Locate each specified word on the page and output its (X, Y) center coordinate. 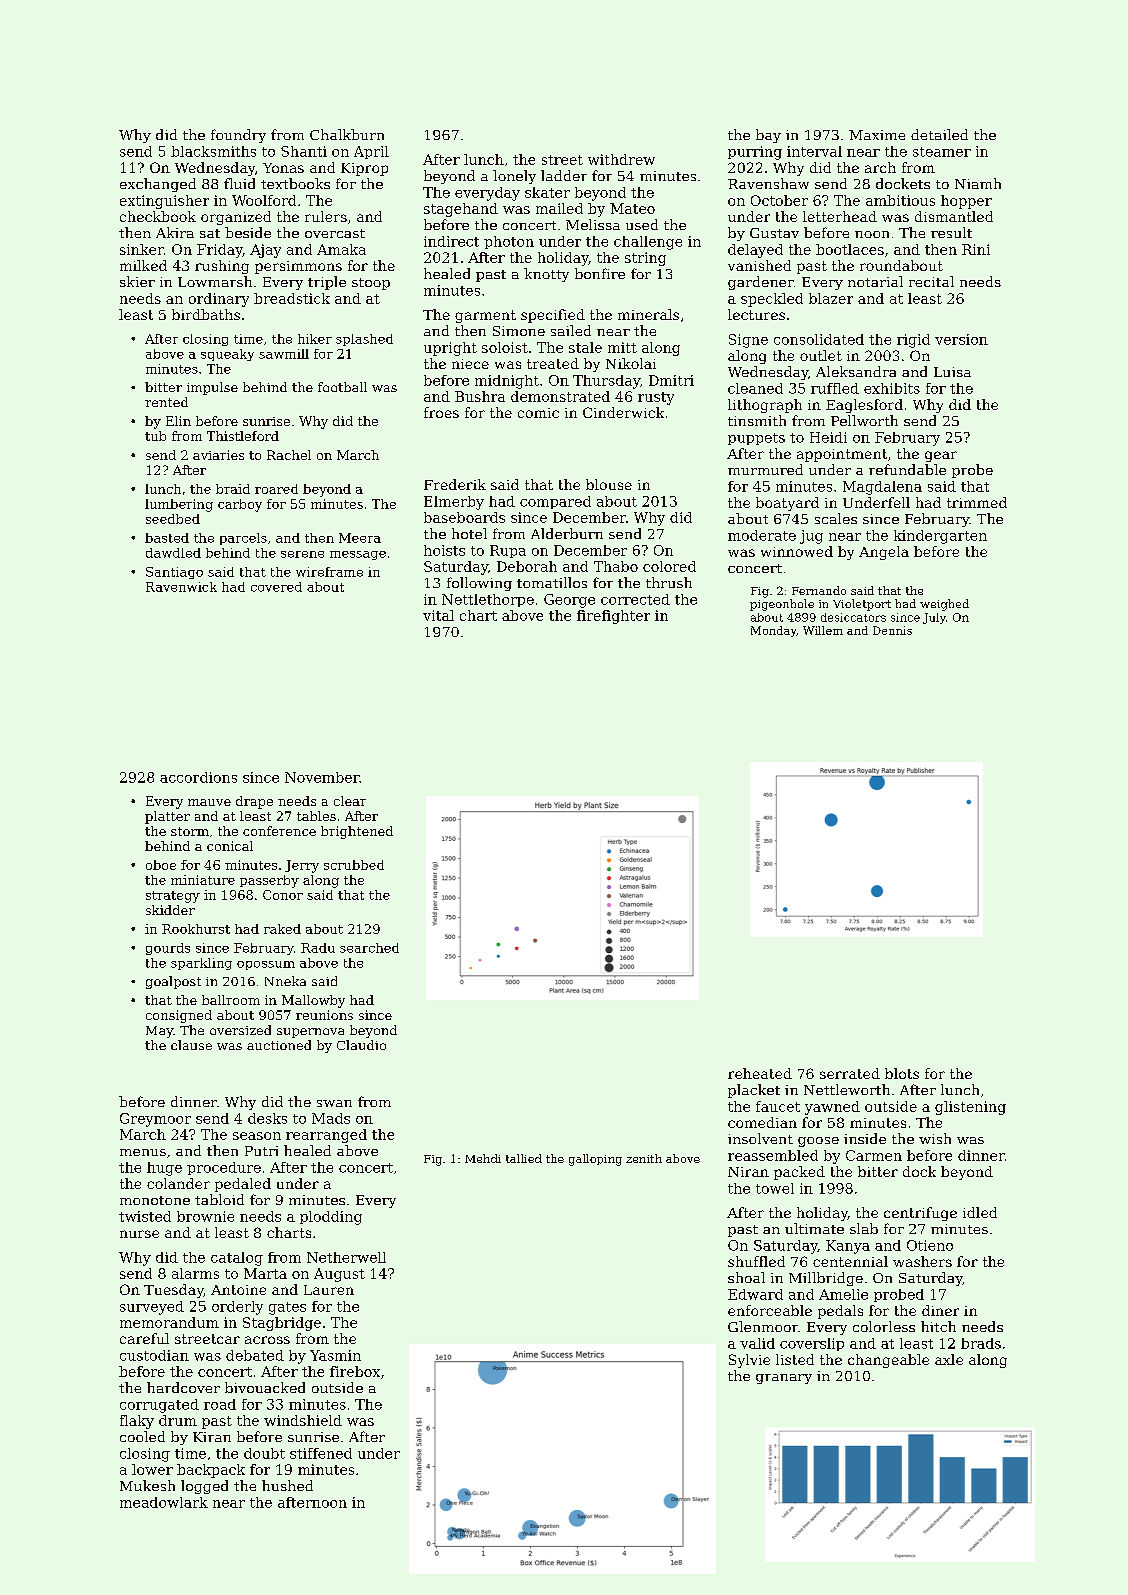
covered (276, 587)
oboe (161, 865)
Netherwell (346, 1257)
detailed (939, 134)
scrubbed (354, 865)
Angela (884, 553)
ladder (564, 175)
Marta (265, 1273)
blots (902, 1073)
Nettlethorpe (488, 600)
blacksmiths (213, 151)
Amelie (843, 1294)
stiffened (321, 1453)
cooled (142, 1436)
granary (784, 1379)
